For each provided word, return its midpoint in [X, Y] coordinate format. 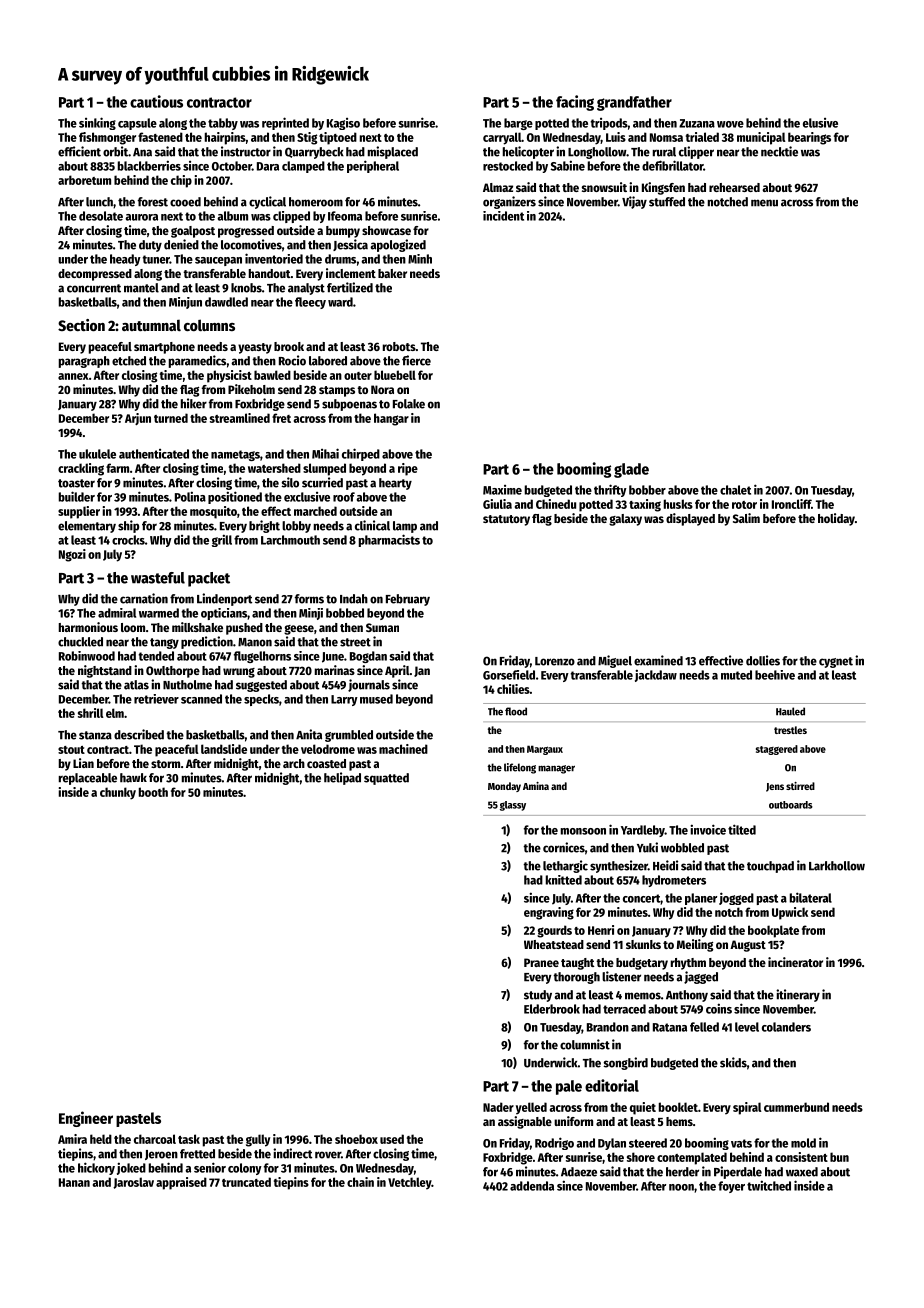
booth [153, 792]
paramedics [197, 361]
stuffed [667, 202]
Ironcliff [791, 504]
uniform [573, 1121]
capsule [137, 124]
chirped [361, 454]
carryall [502, 138]
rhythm [688, 964]
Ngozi [72, 555]
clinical [372, 525]
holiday [836, 519]
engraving [549, 913]
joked [131, 1168]
